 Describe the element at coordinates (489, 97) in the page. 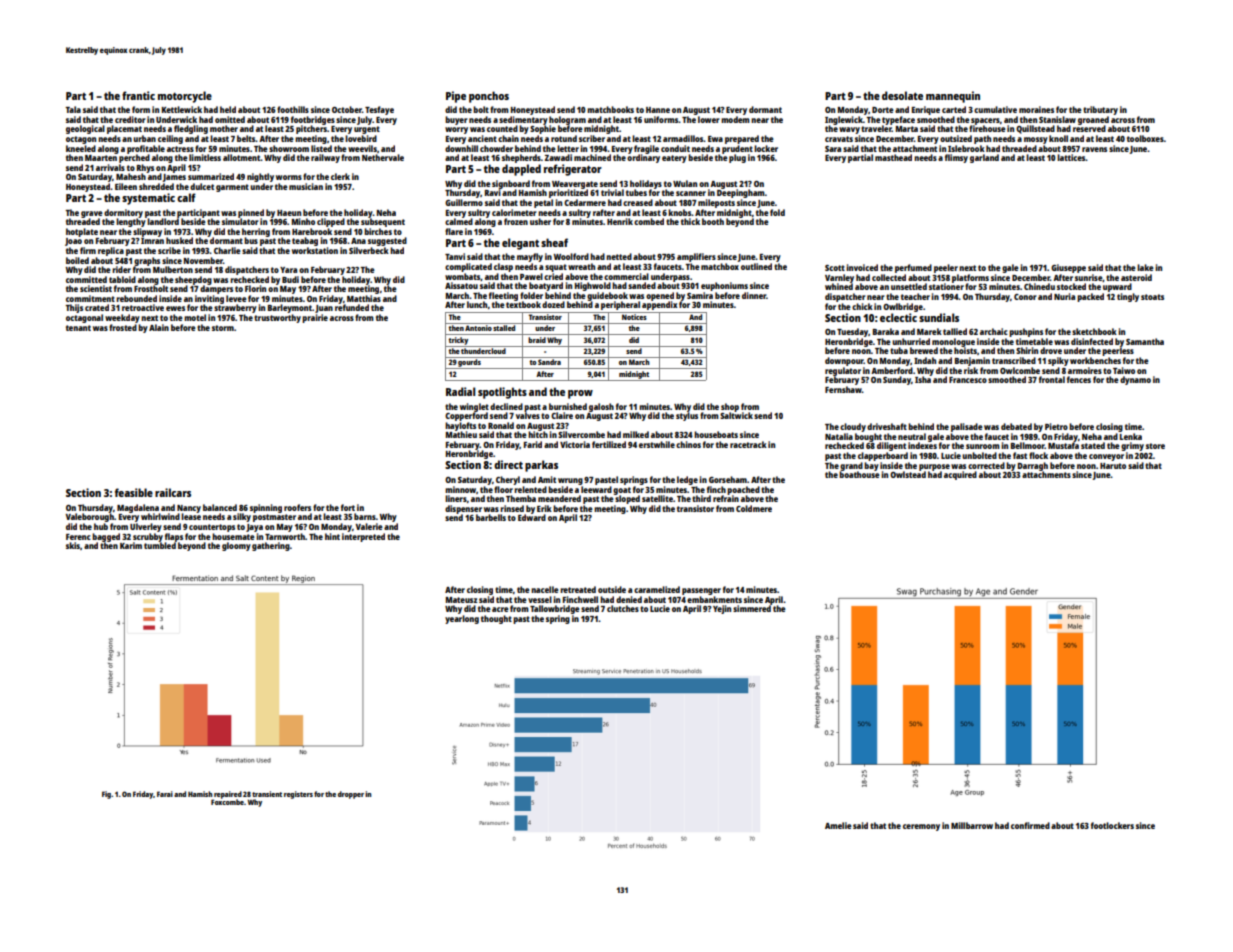

I see `ponchos` at that location.
